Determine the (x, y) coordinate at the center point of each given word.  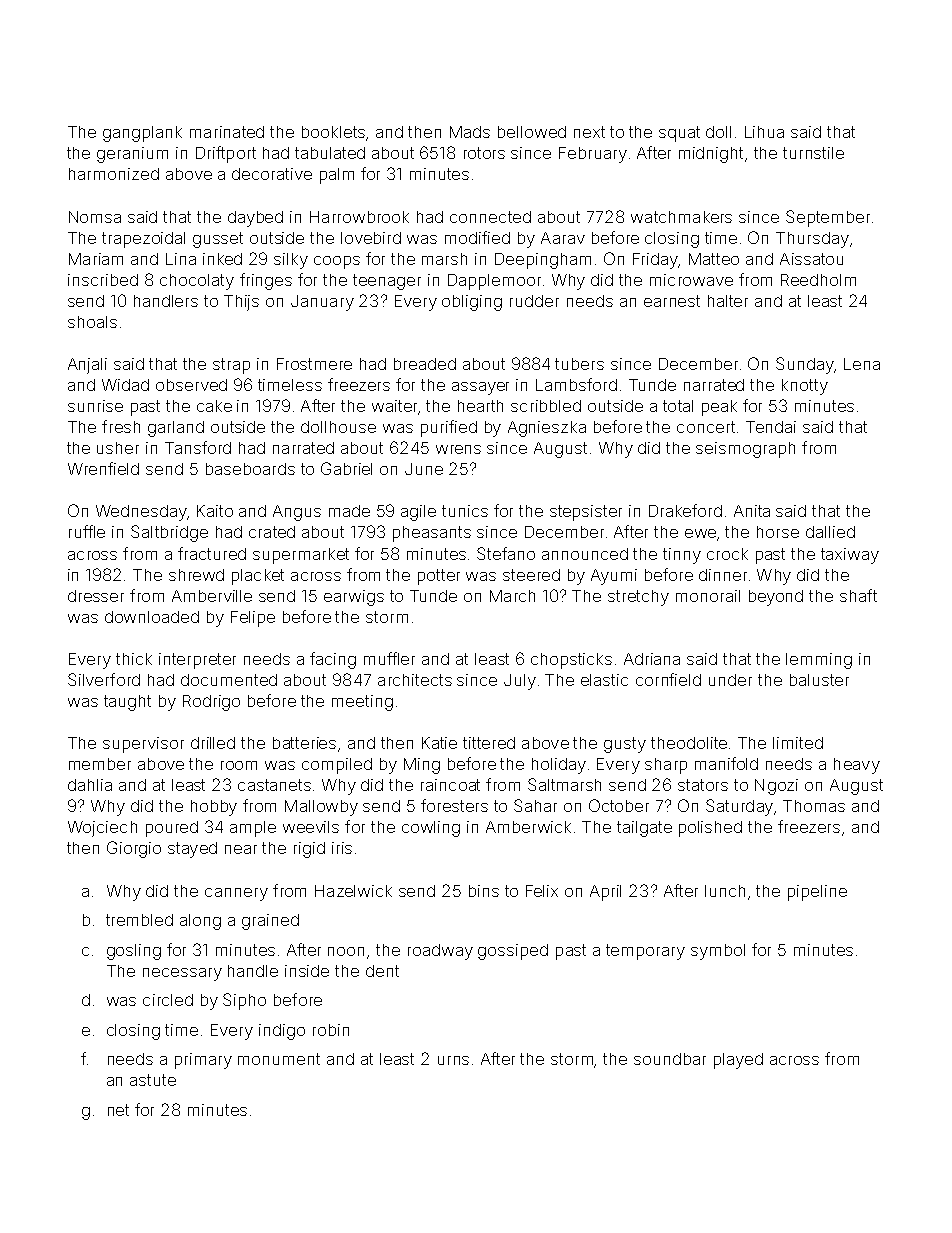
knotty (805, 387)
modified (477, 237)
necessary (182, 974)
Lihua (764, 132)
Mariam (96, 259)
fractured (212, 553)
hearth (480, 406)
